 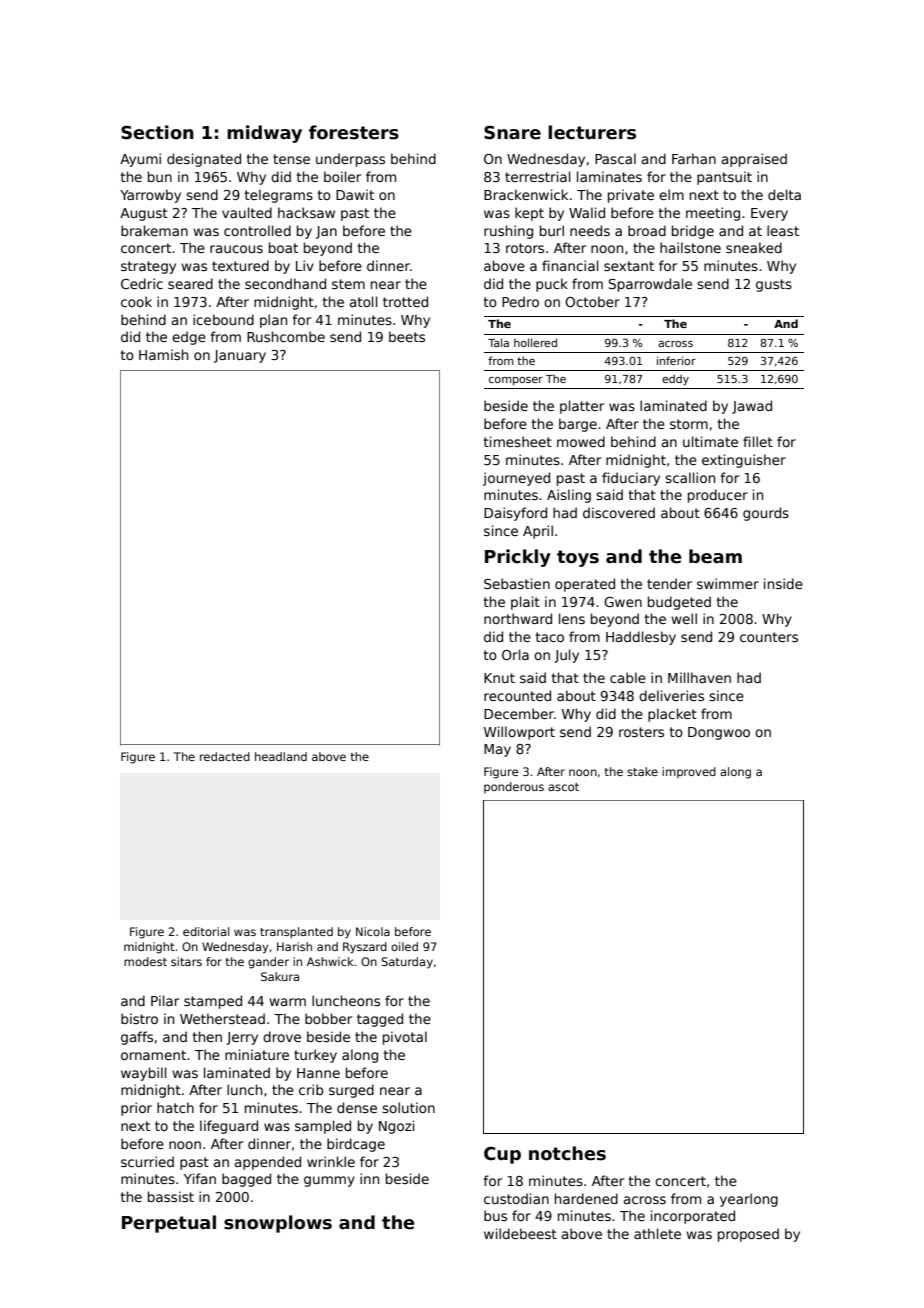 What do you see at coordinates (629, 266) in the page?
I see `sextant` at bounding box center [629, 266].
